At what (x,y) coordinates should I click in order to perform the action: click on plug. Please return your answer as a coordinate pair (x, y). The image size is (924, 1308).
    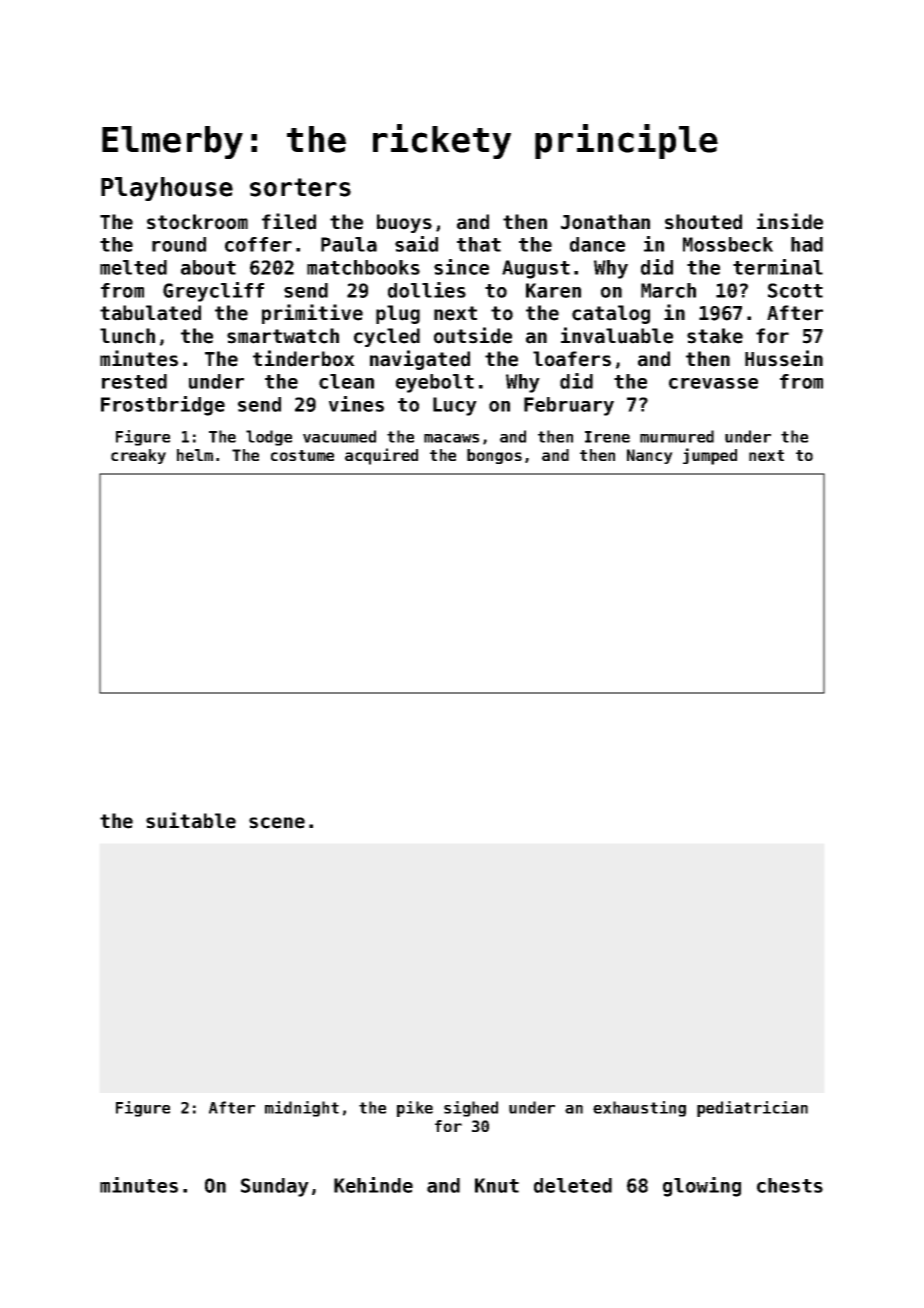
    Looking at the image, I should click on (398, 314).
